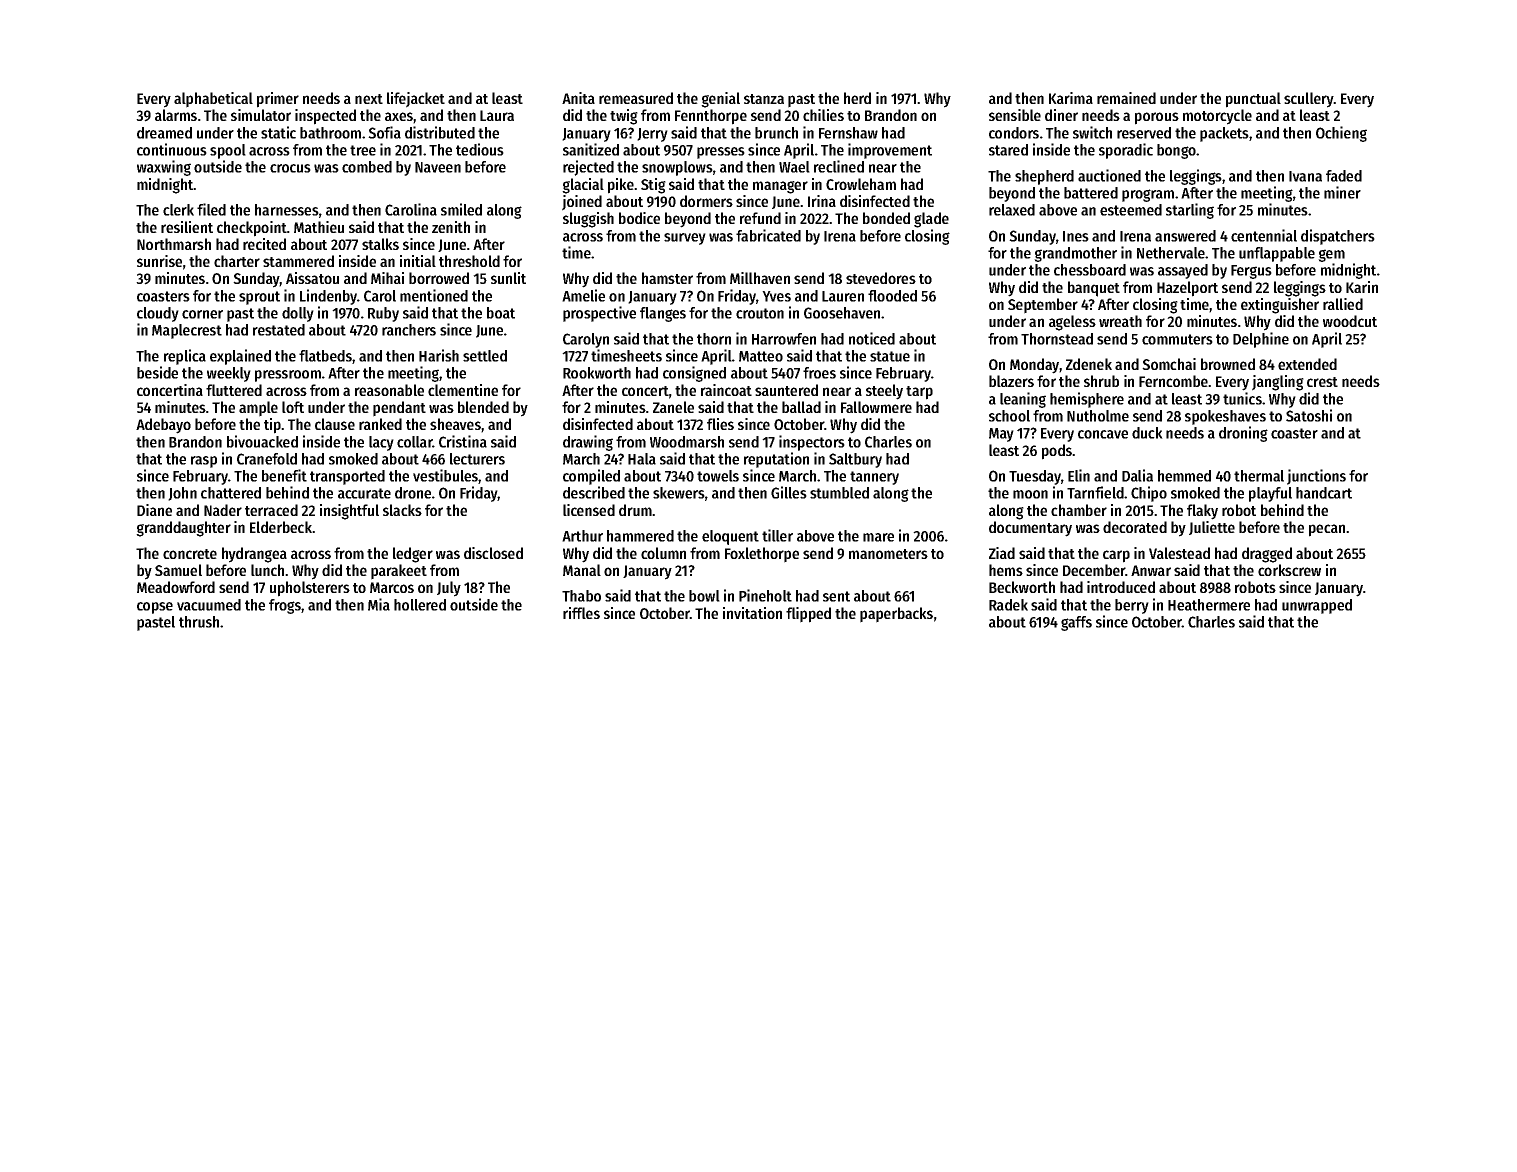  Describe the element at coordinates (1270, 494) in the screenshot. I see `playful` at that location.
